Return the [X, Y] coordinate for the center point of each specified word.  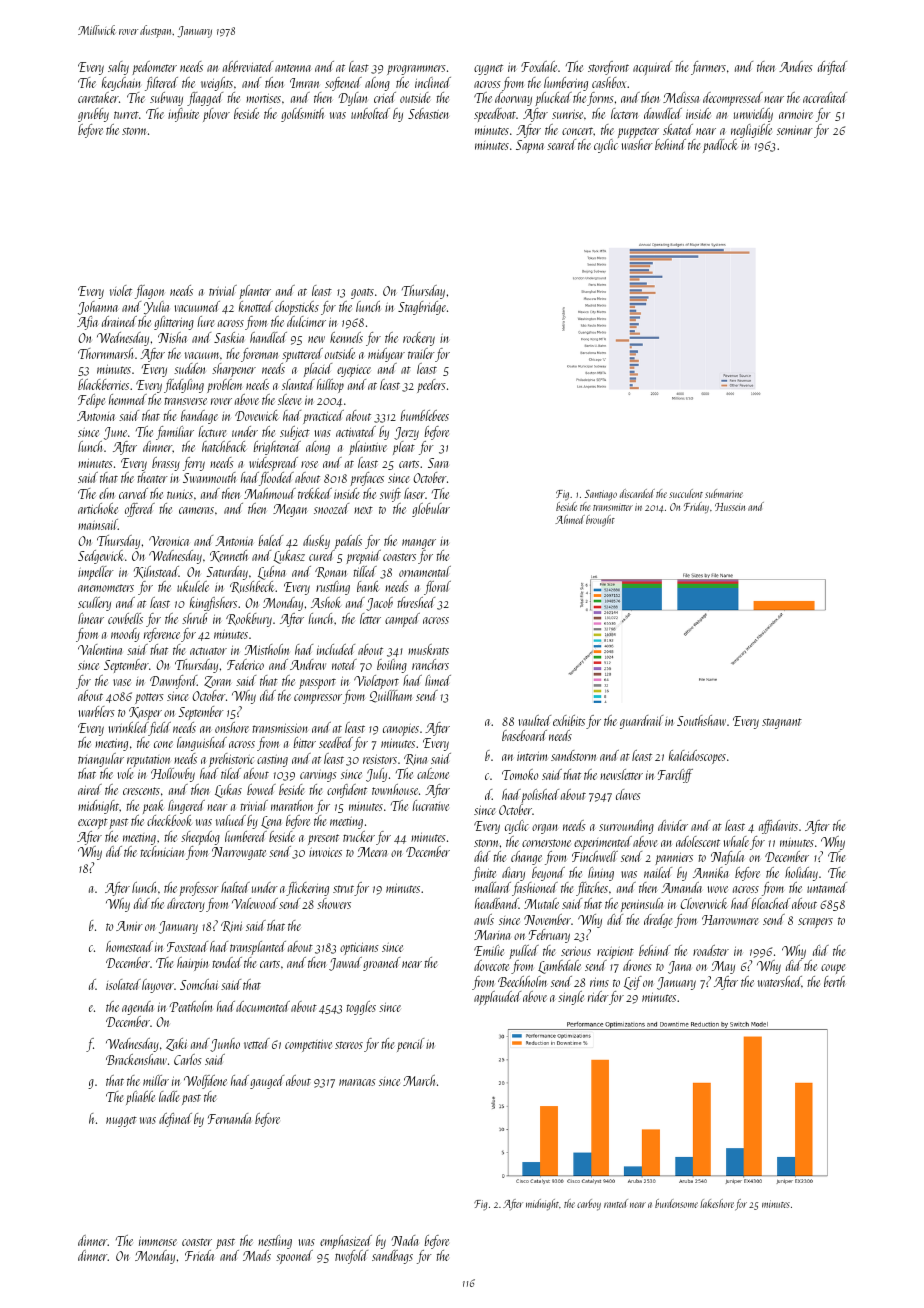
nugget [121, 1121]
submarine [724, 493]
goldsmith [302, 115]
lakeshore [717, 1203]
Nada [405, 1240]
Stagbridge [422, 308]
